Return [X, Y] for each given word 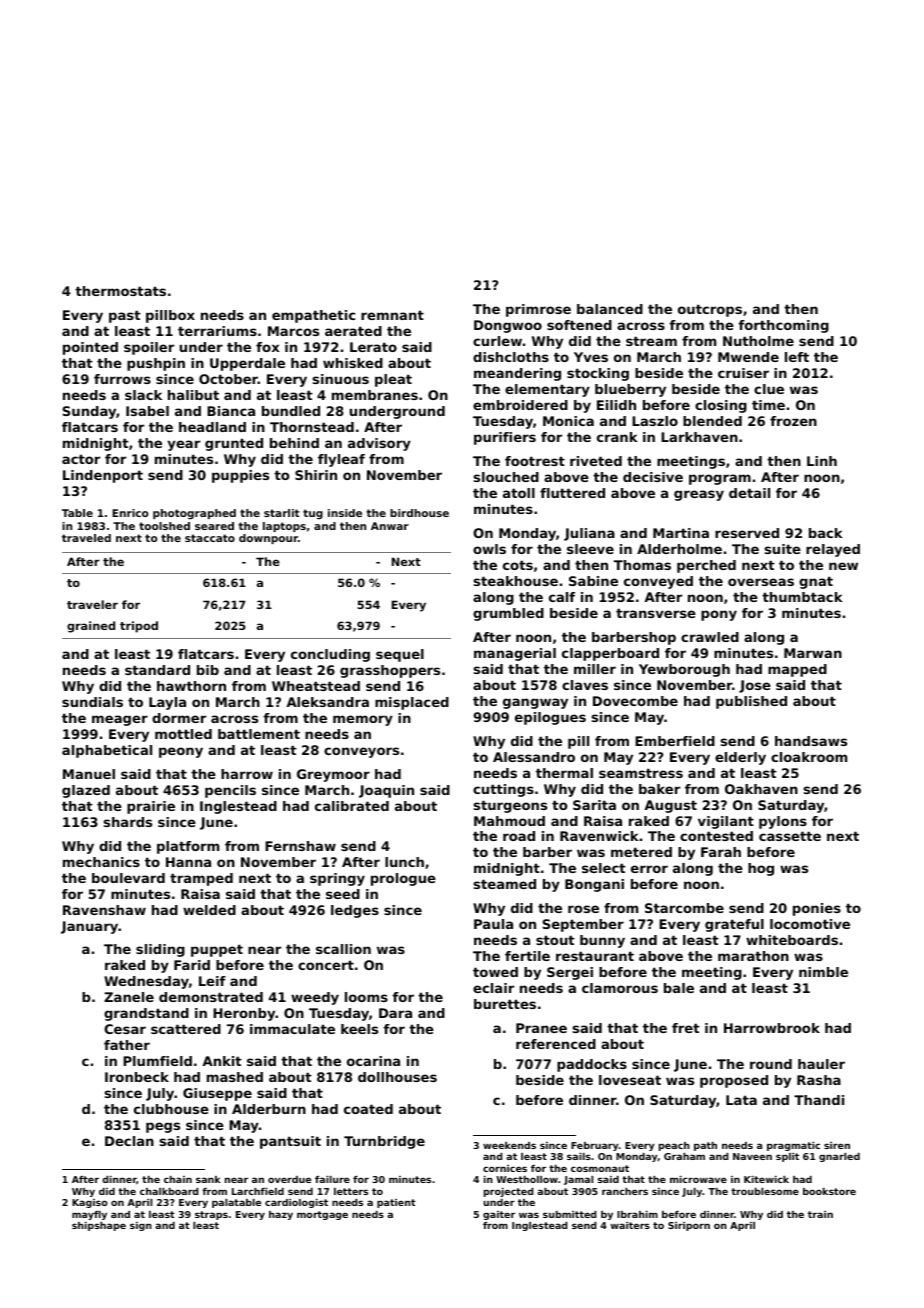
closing [721, 406]
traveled [86, 538]
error [649, 869]
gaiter [499, 1215]
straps [211, 1215]
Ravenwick [599, 836]
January [89, 927]
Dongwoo [508, 326]
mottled [183, 734]
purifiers [505, 438]
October [228, 379]
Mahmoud [509, 821]
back [826, 533]
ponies [817, 909]
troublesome [765, 1191]
